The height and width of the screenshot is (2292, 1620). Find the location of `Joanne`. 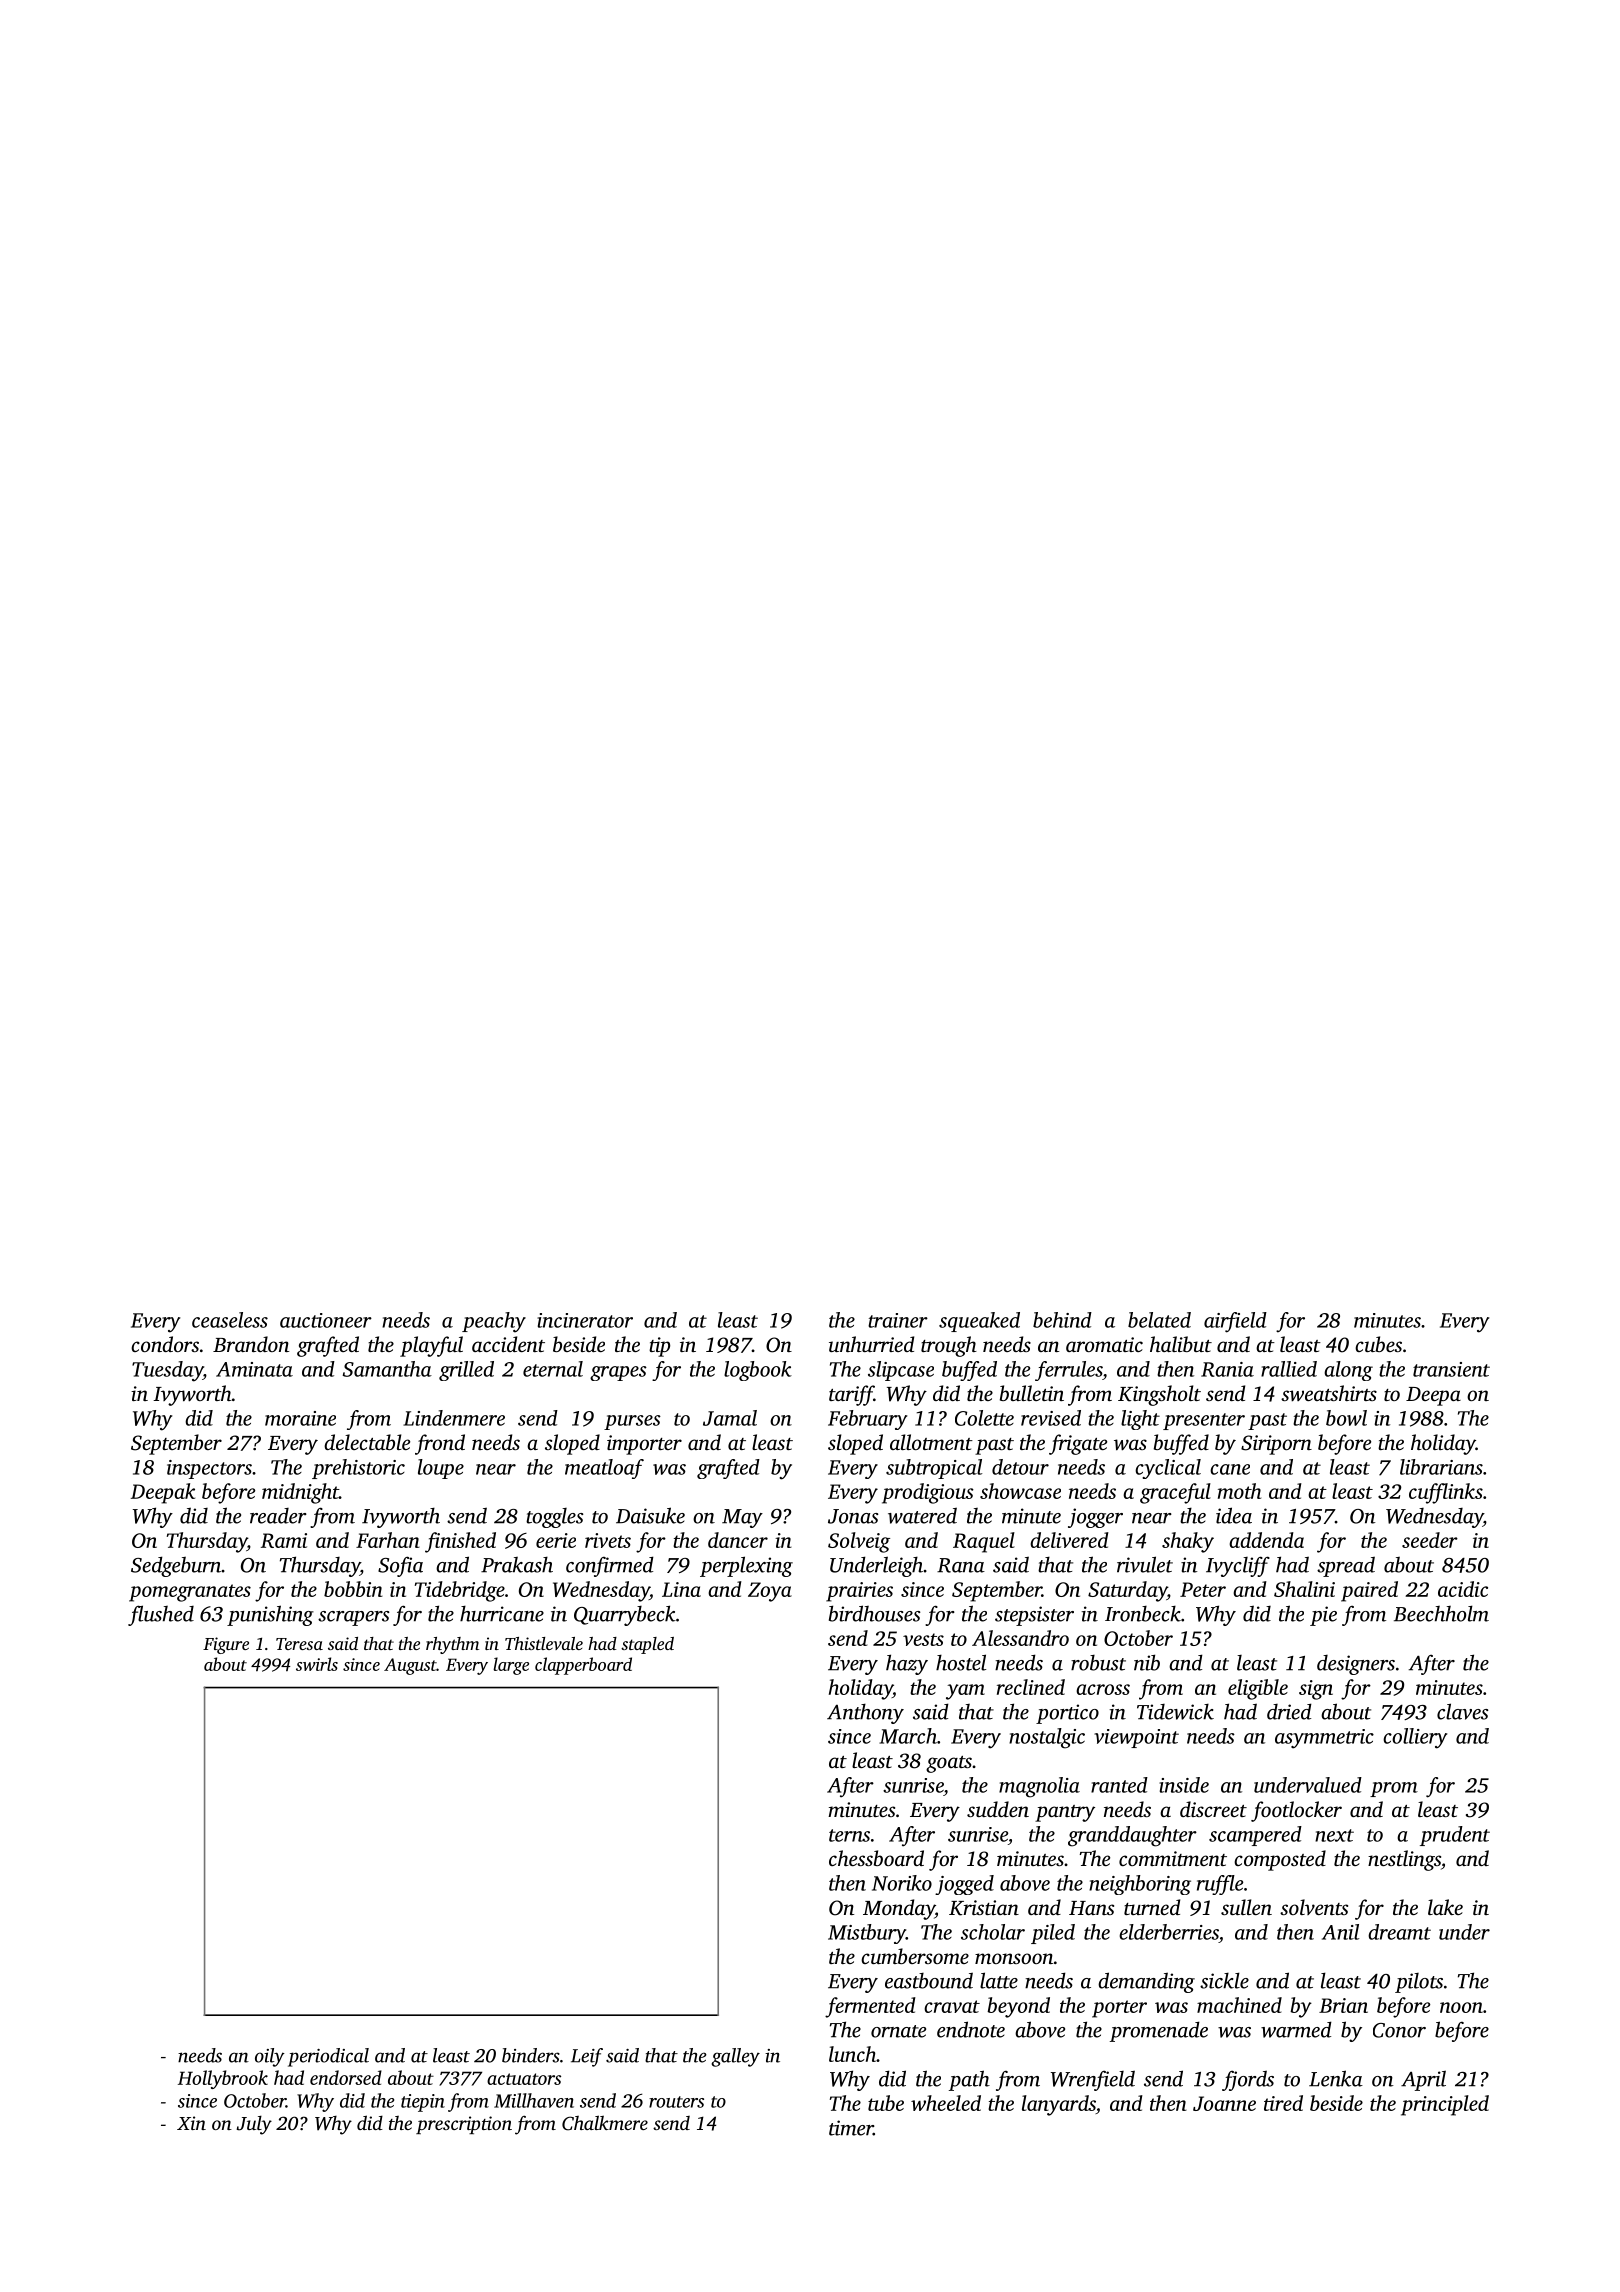

Joanne is located at coordinates (1224, 2103).
